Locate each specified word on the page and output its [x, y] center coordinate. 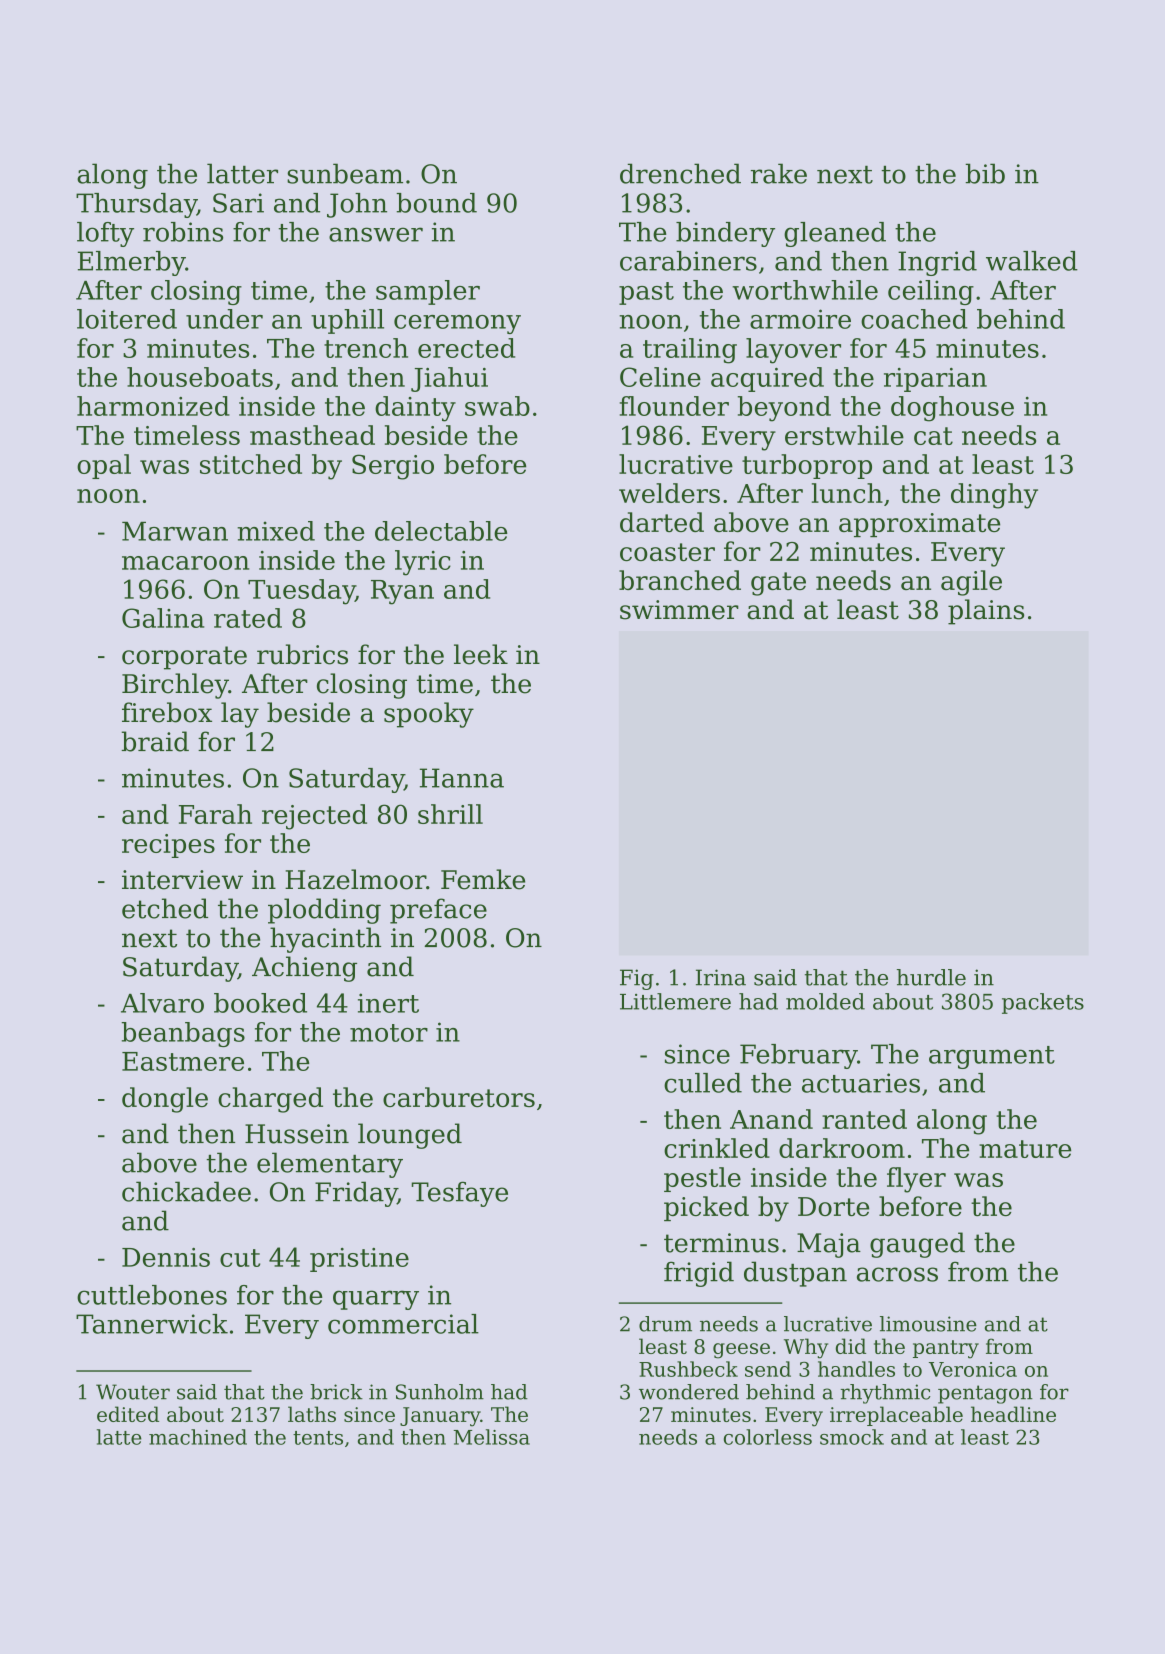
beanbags [183, 1034]
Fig [637, 979]
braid [155, 741]
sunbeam [345, 173]
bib [985, 173]
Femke [483, 879]
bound [436, 203]
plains [986, 612]
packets [1043, 1003]
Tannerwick [152, 1324]
